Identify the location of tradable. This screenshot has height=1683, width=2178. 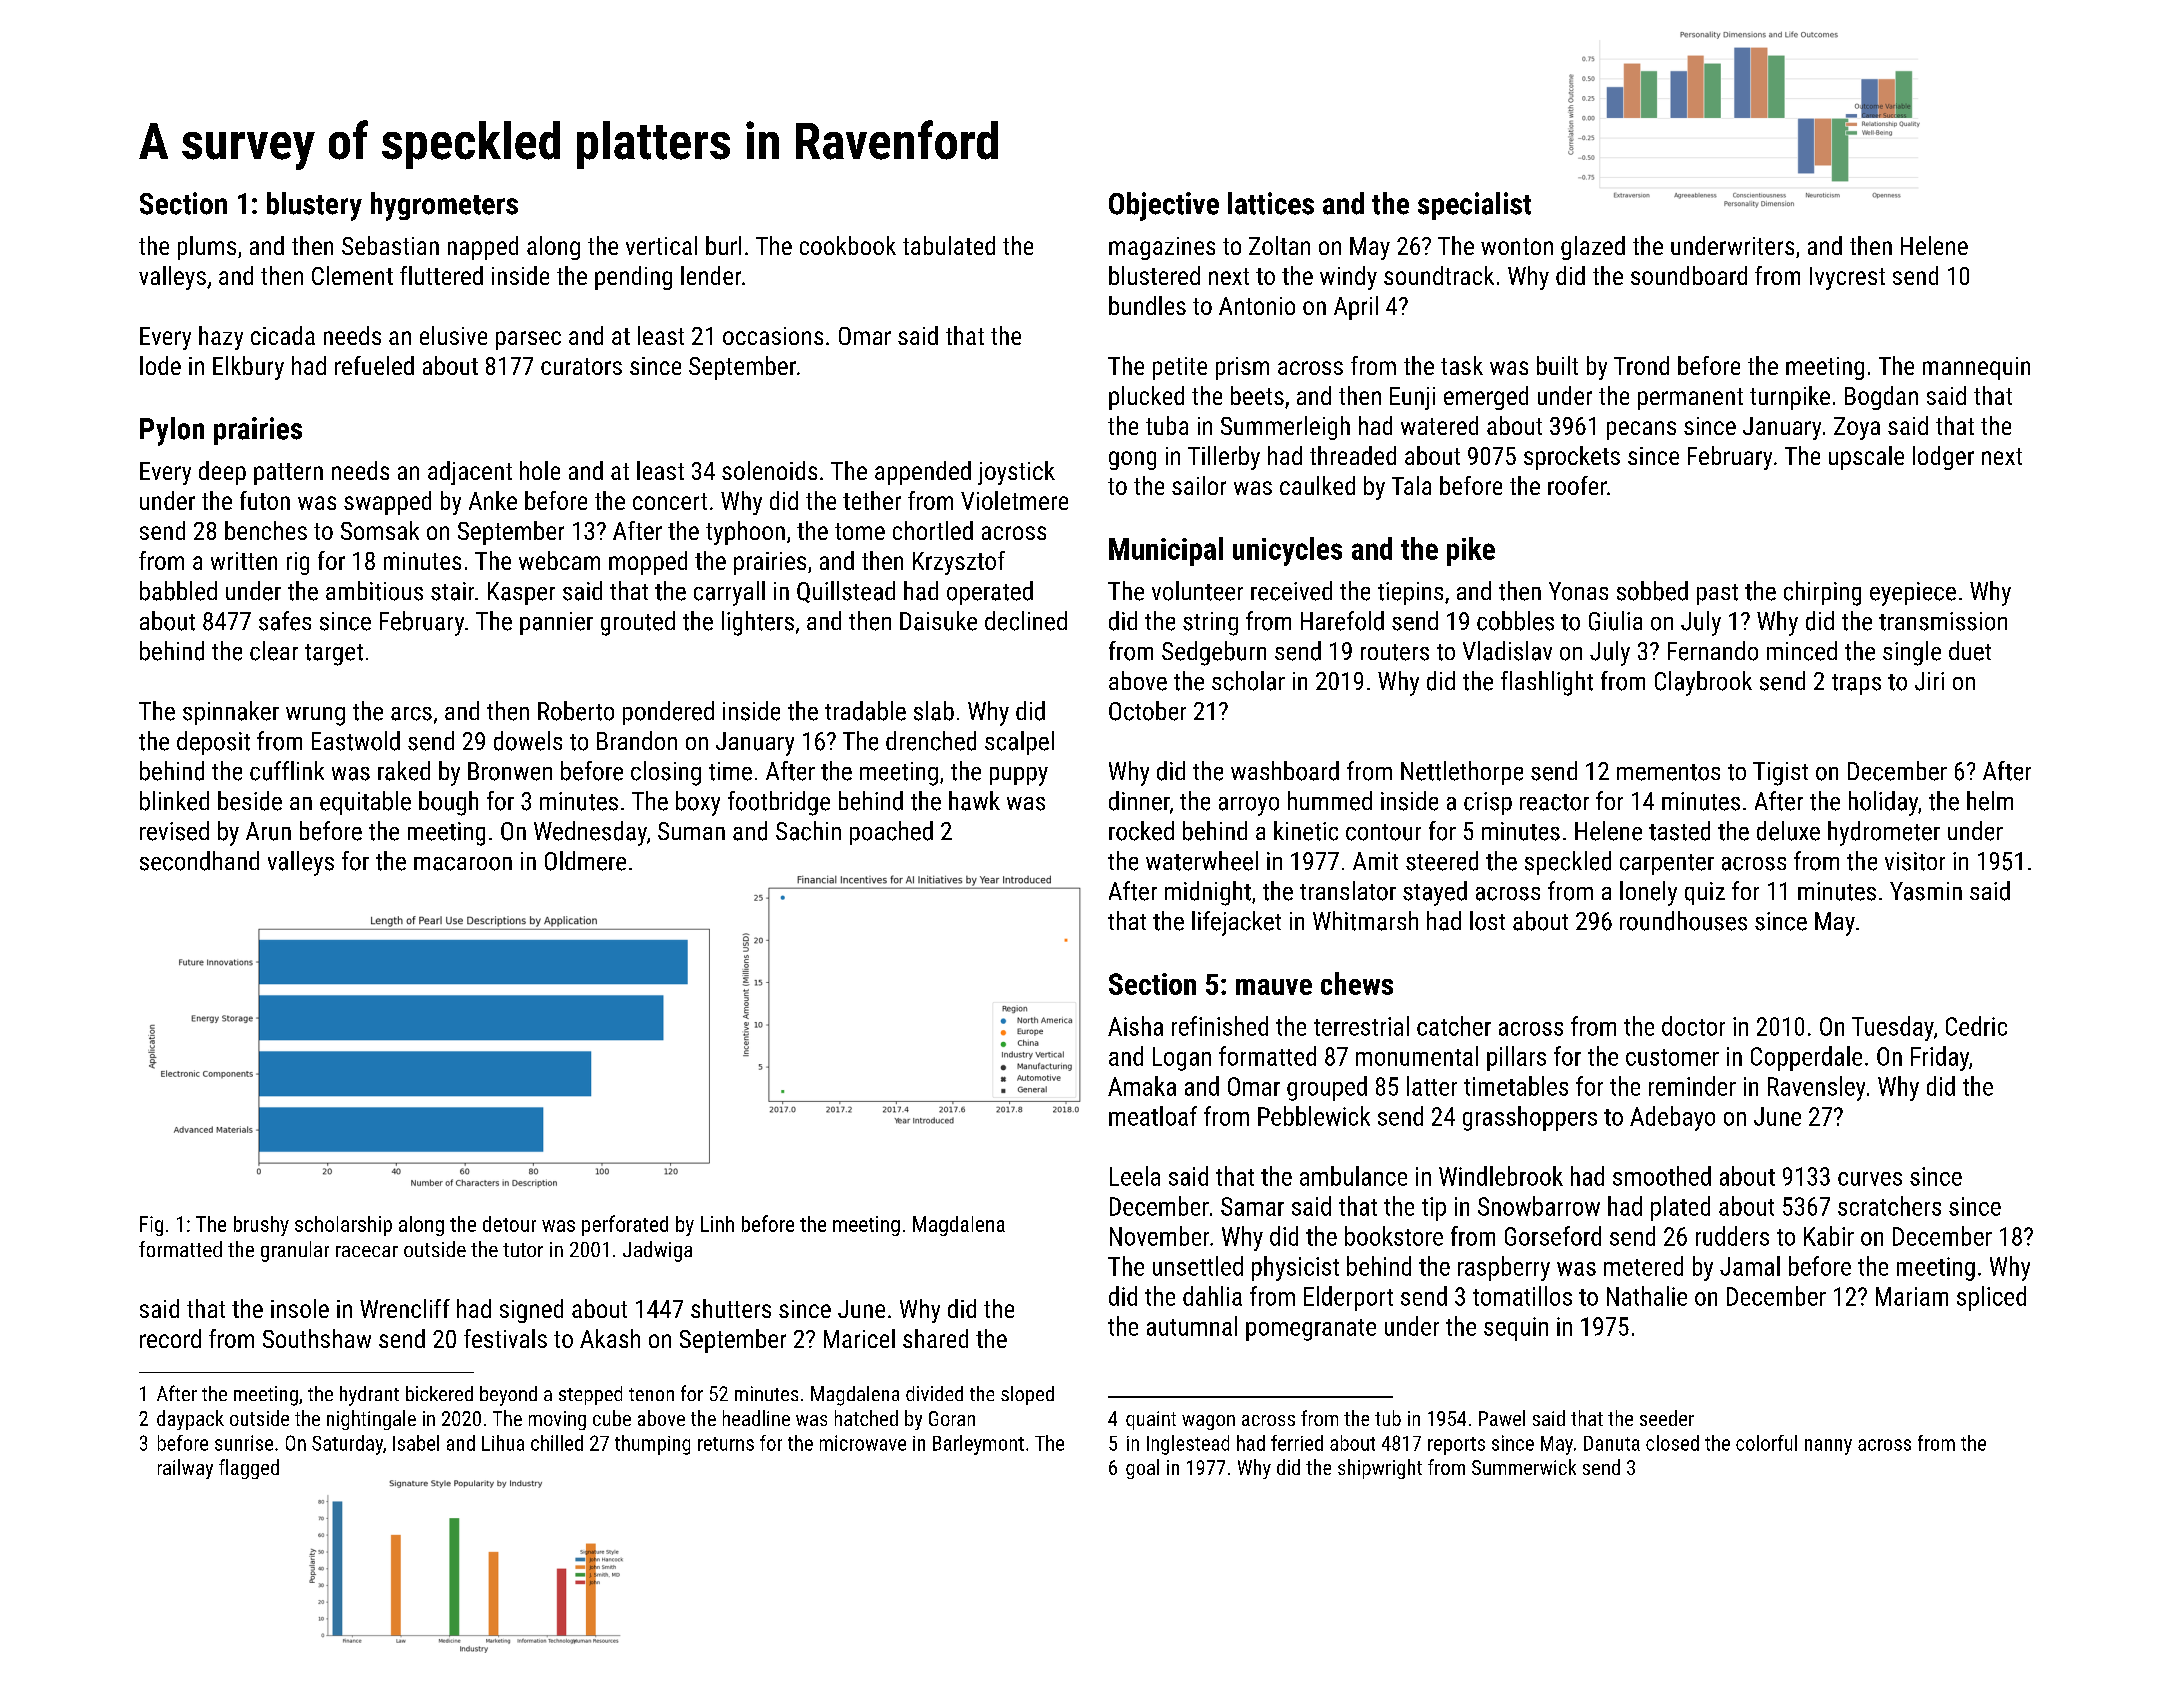
(865, 711).
